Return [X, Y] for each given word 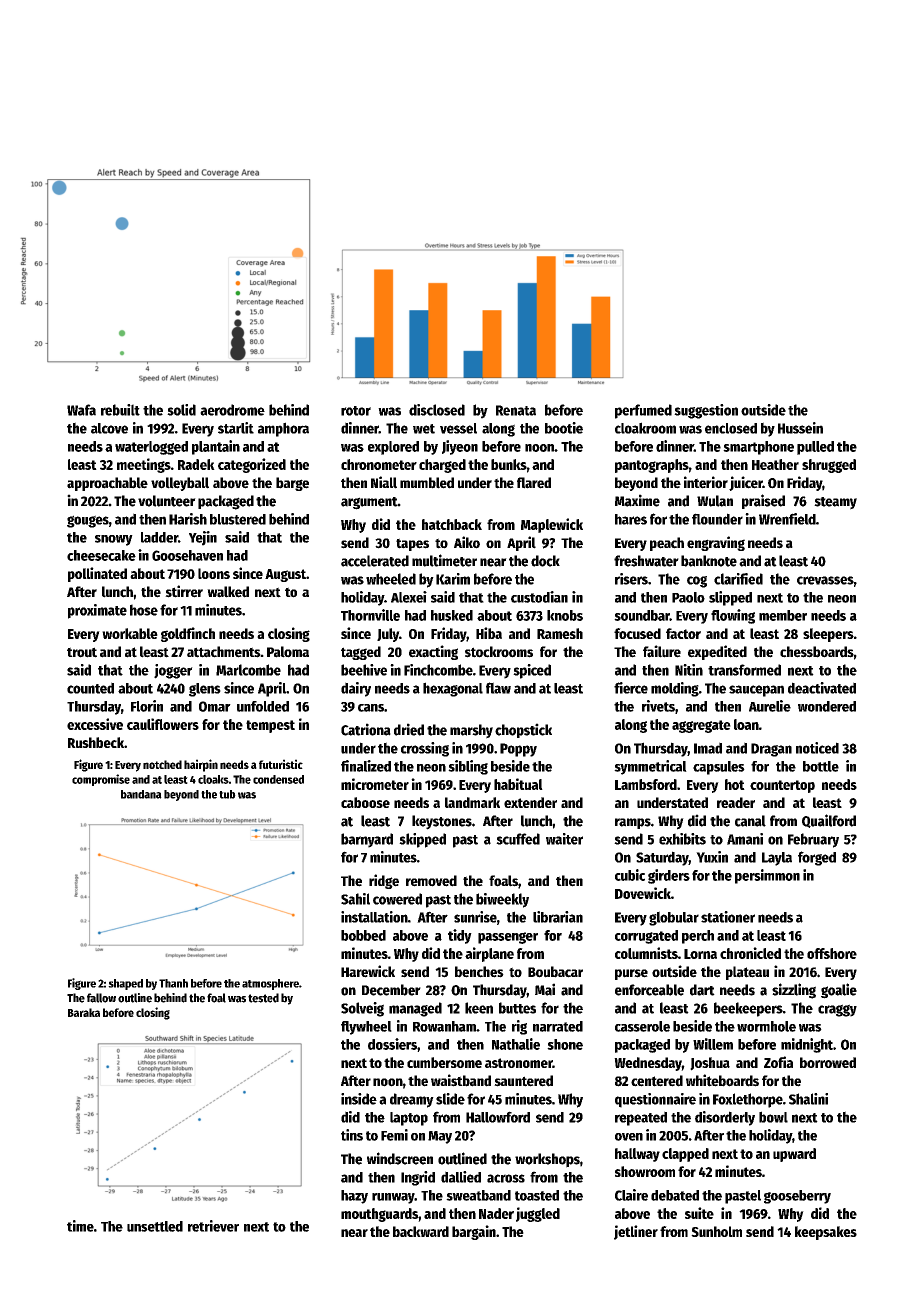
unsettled [155, 1226]
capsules [719, 768]
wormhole [766, 1026]
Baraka [84, 1012]
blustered [238, 519]
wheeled [391, 579]
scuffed [518, 839]
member [783, 615]
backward [421, 1231]
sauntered [523, 1081]
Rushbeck [96, 742]
